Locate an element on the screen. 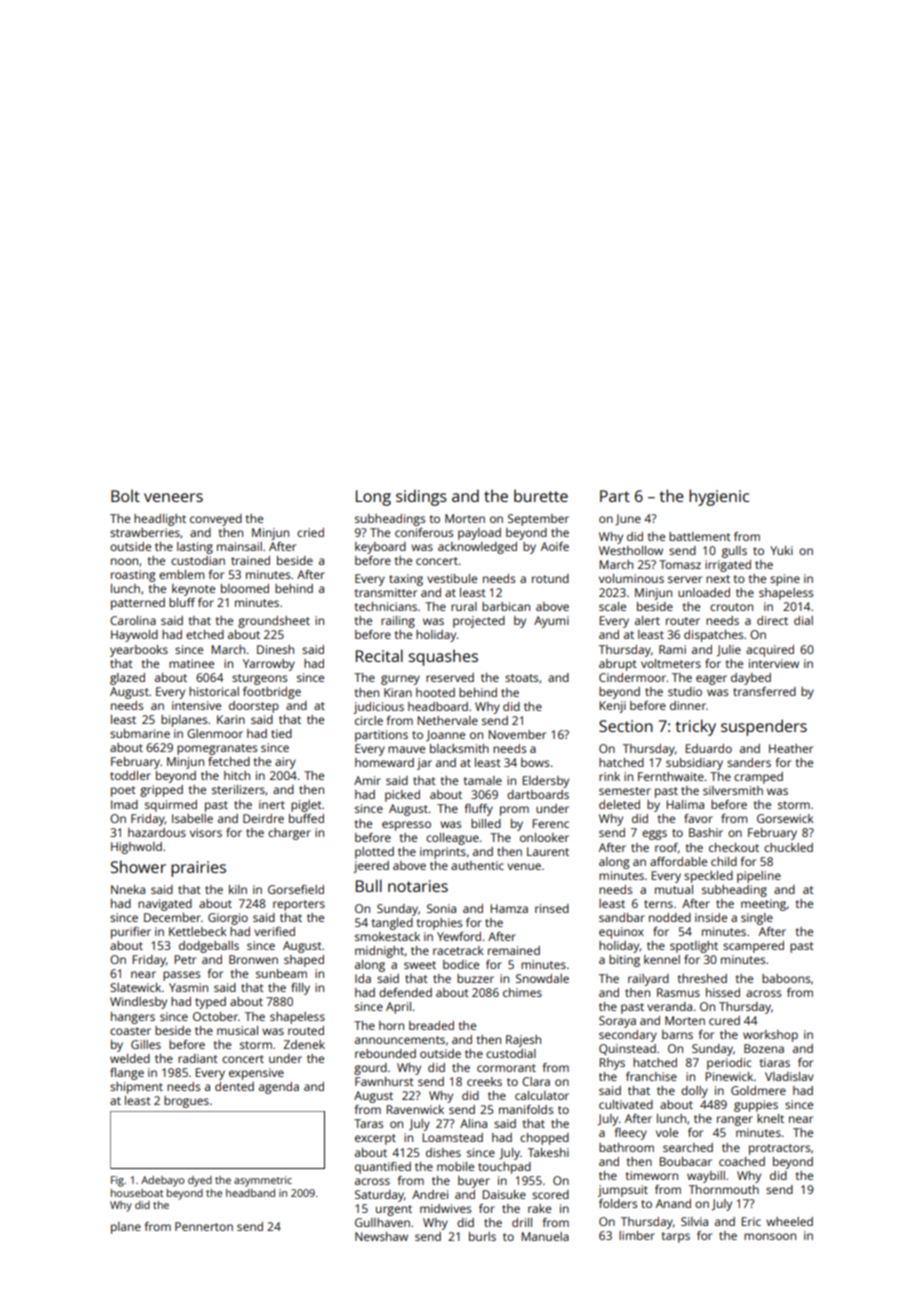 This screenshot has width=924, height=1308. keynote is located at coordinates (193, 590).
